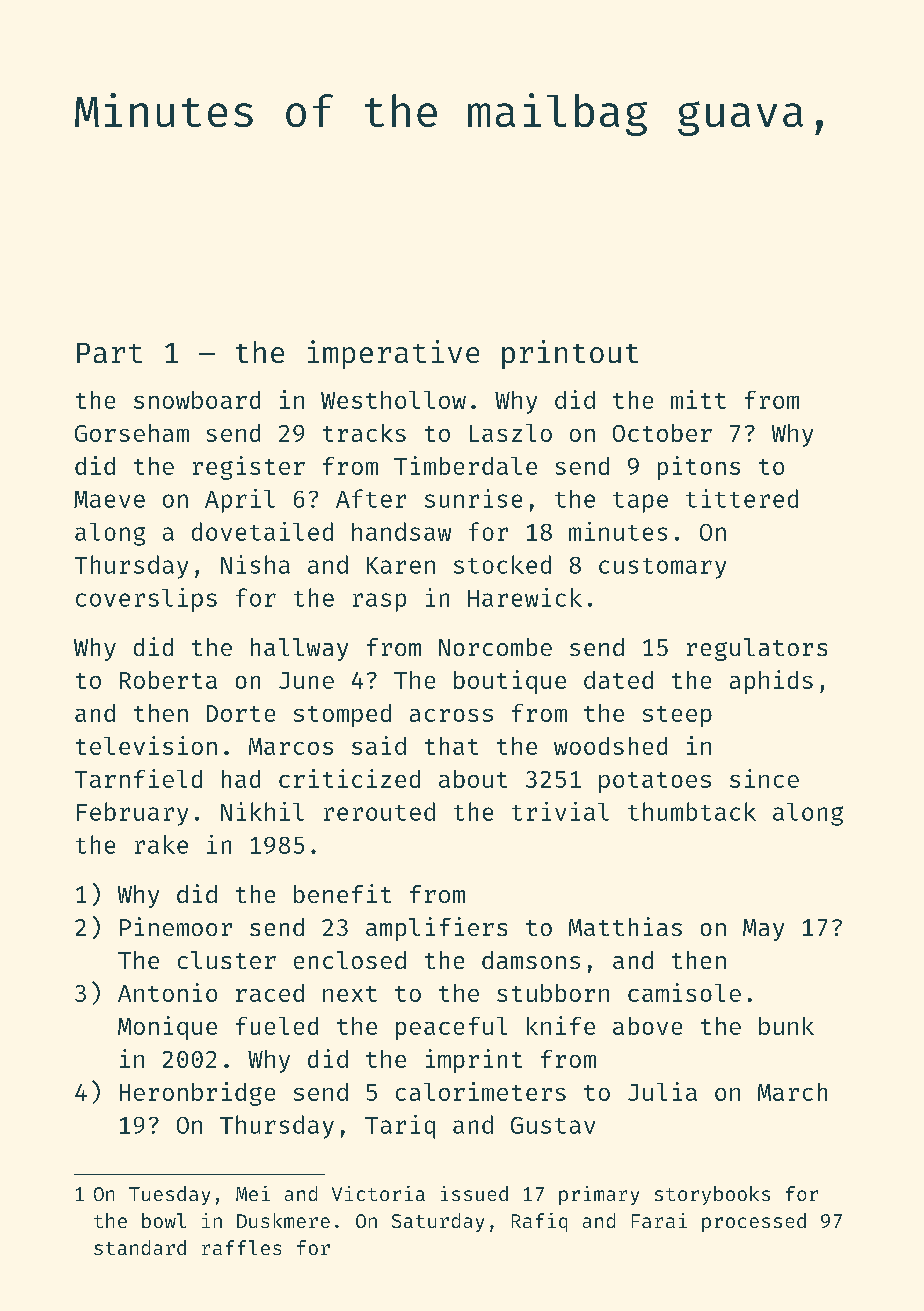 The image size is (924, 1311). I want to click on mitt, so click(698, 399).
